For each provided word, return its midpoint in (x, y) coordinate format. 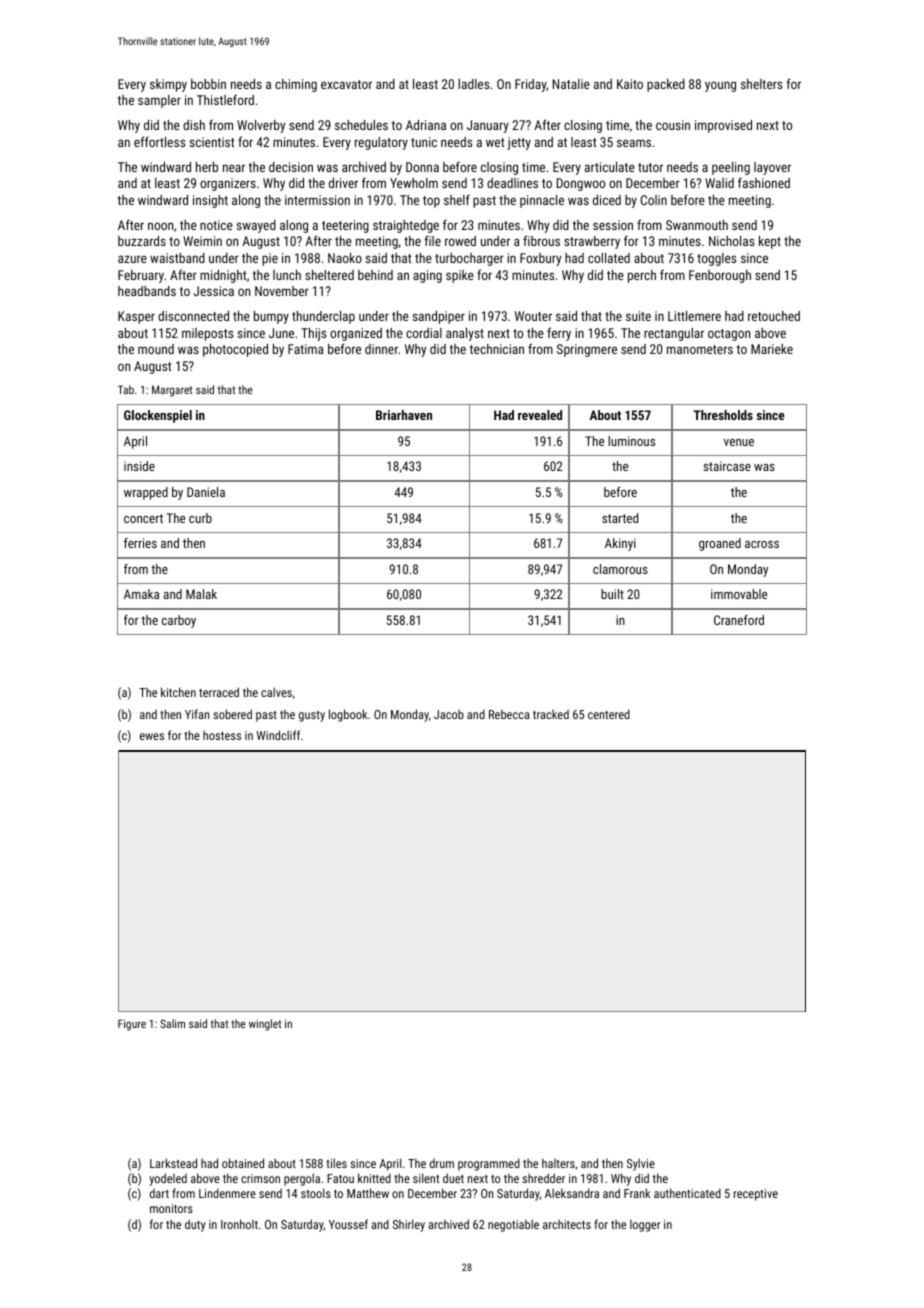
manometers (700, 349)
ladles (473, 84)
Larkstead (173, 1163)
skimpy (168, 85)
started (620, 518)
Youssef (348, 1224)
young (720, 86)
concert (143, 518)
